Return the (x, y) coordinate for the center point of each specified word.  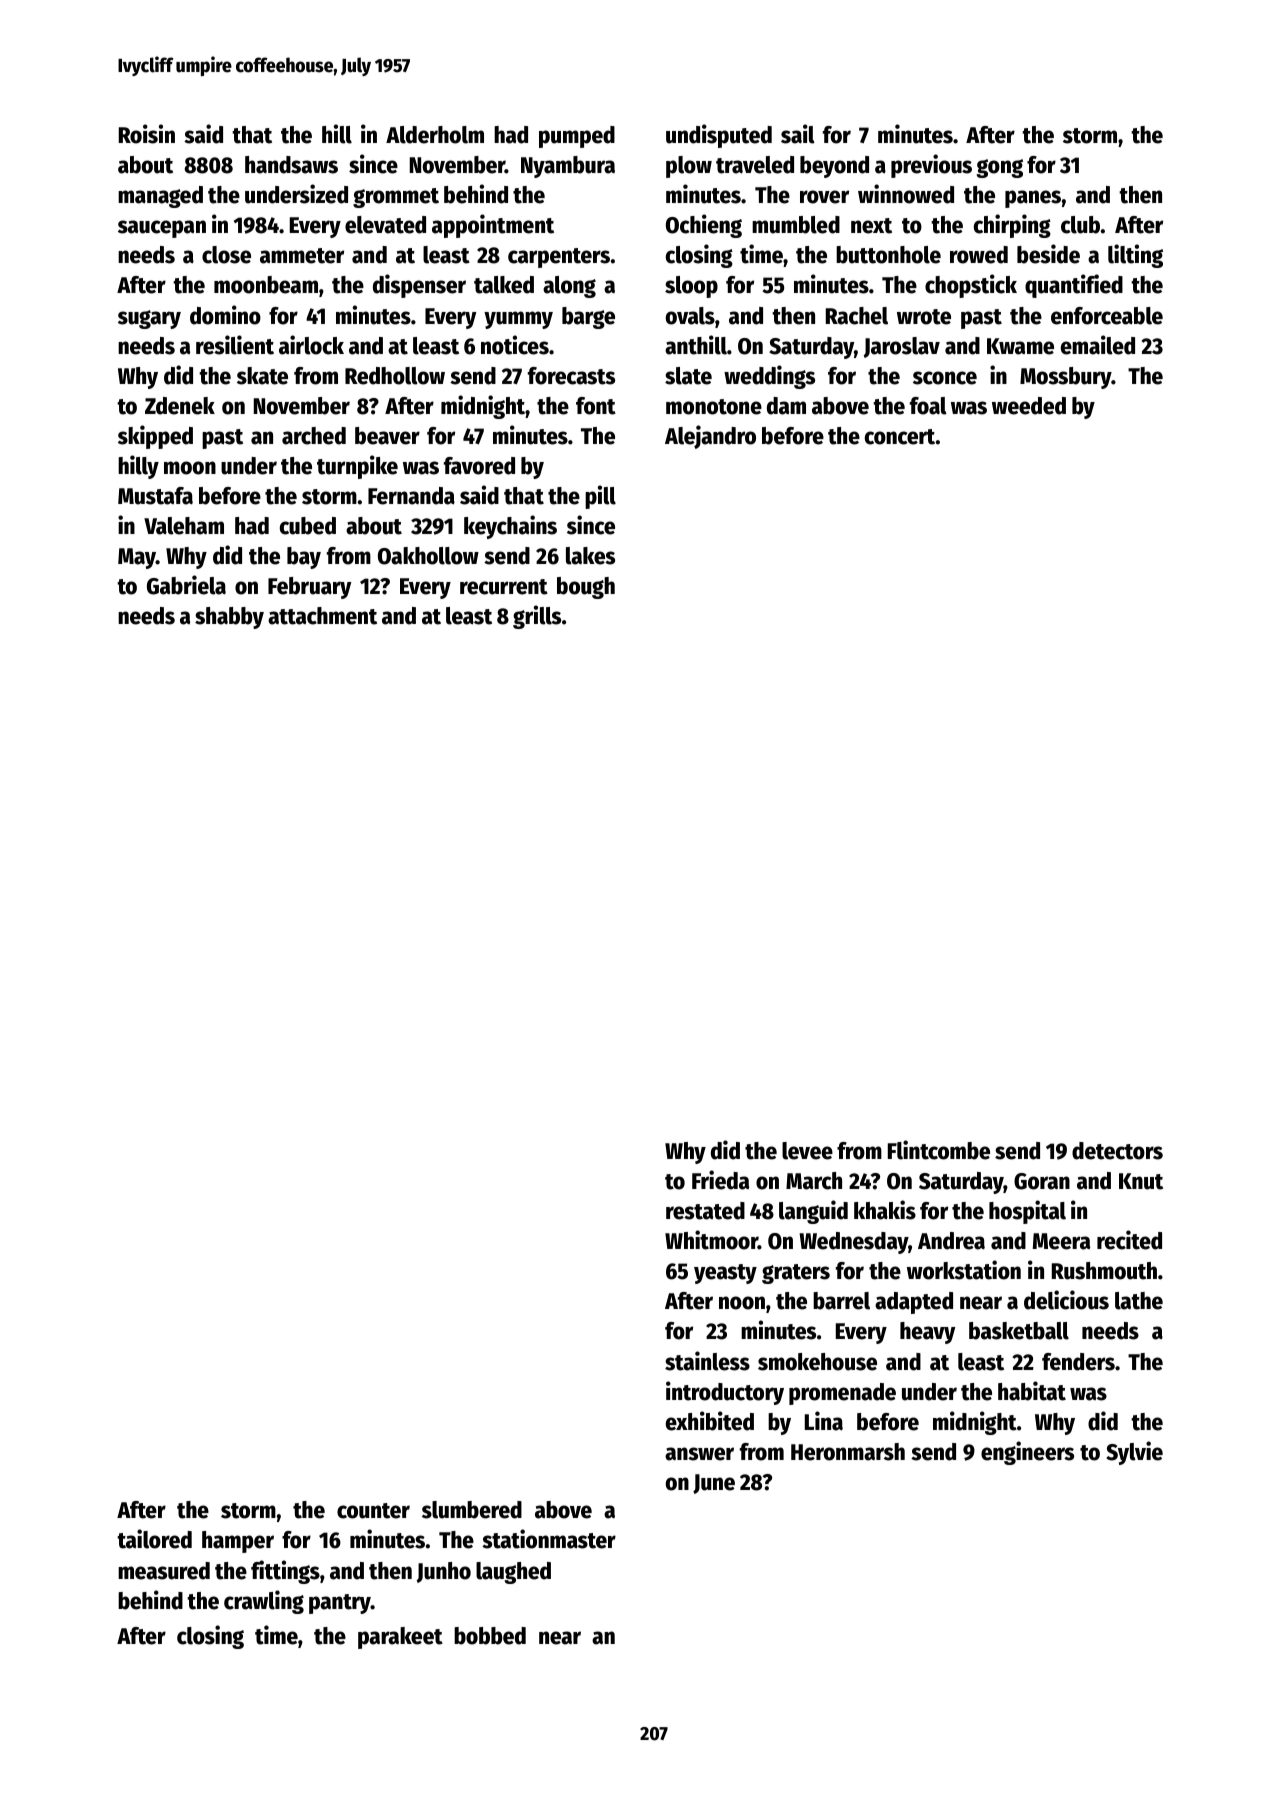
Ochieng (704, 226)
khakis (885, 1210)
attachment (322, 616)
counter (373, 1511)
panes (1033, 199)
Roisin (147, 134)
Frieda (720, 1180)
